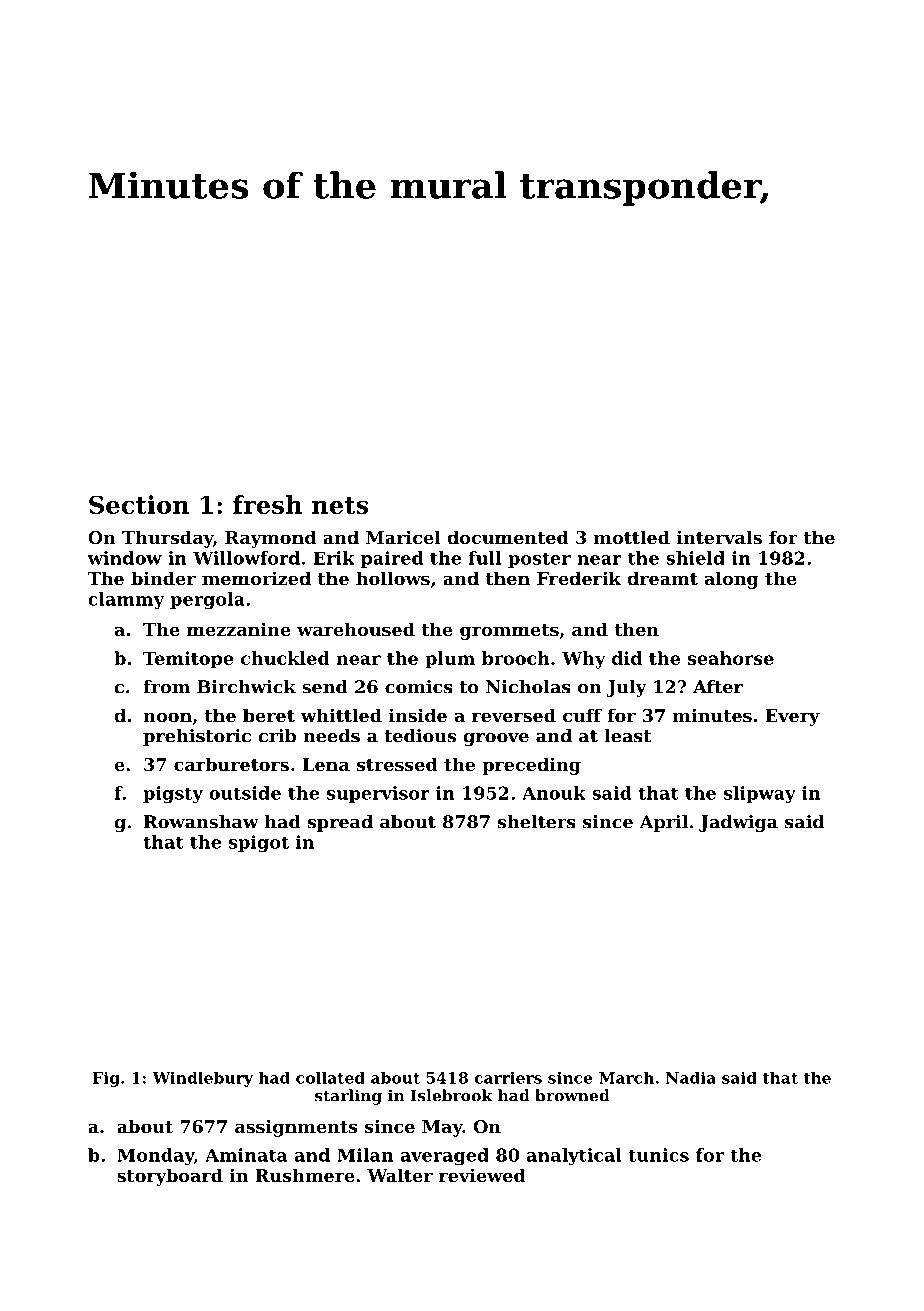  What do you see at coordinates (245, 793) in the screenshot?
I see `outside` at bounding box center [245, 793].
